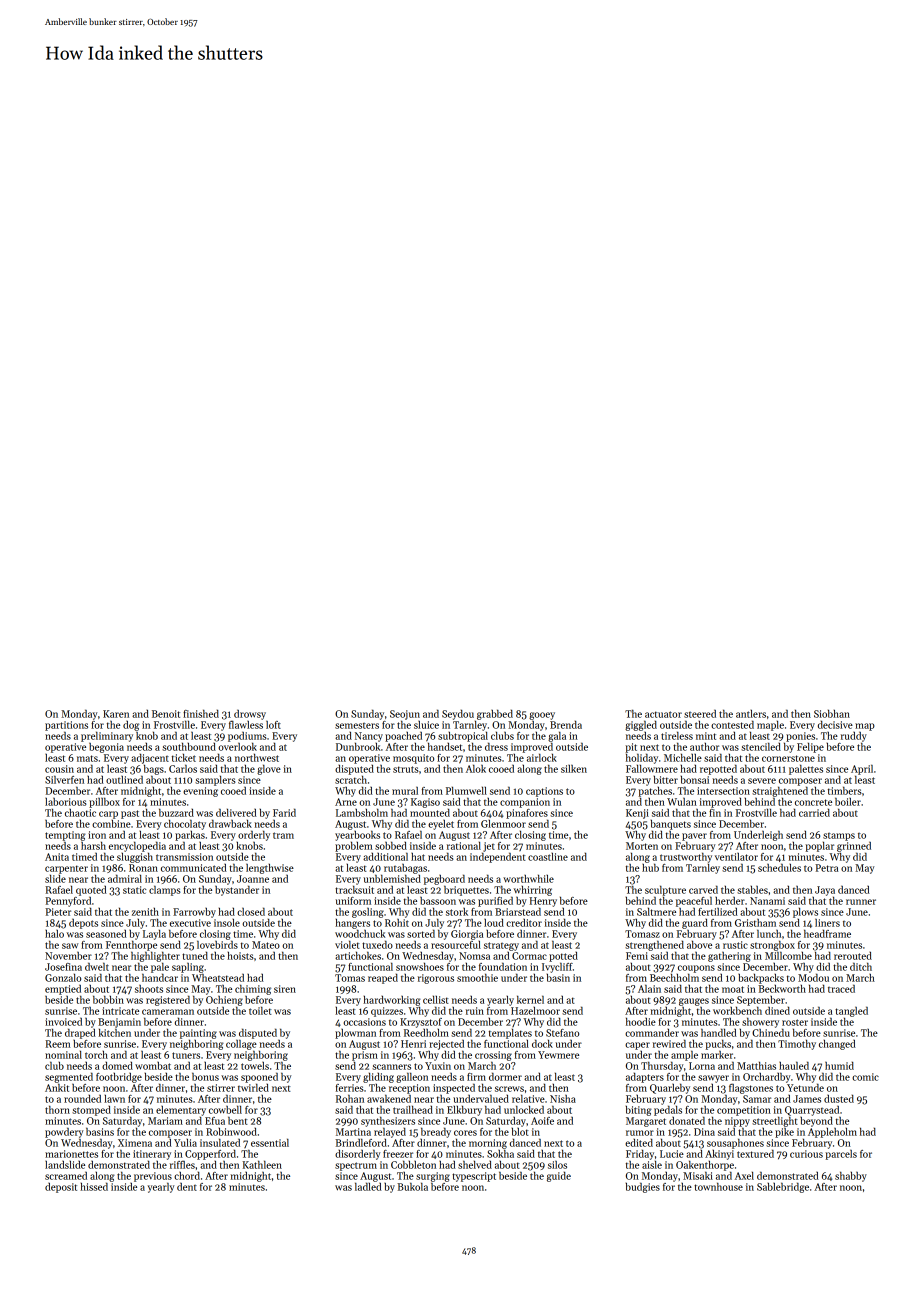 The width and height of the screenshot is (924, 1308). Describe the element at coordinates (160, 977) in the screenshot. I see `handcar` at that location.
